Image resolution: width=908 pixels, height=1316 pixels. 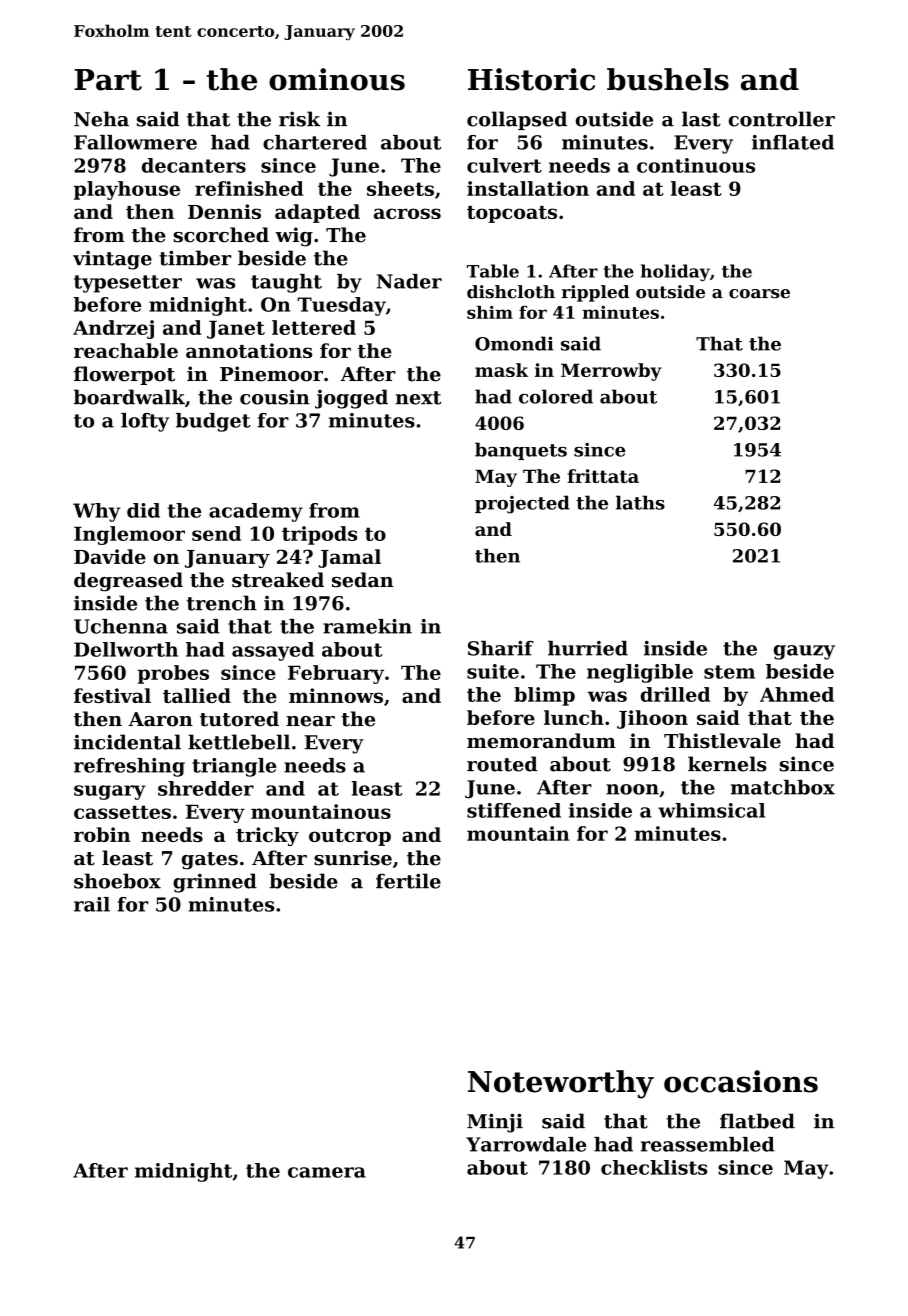 What do you see at coordinates (531, 79) in the document?
I see `Historic` at bounding box center [531, 79].
